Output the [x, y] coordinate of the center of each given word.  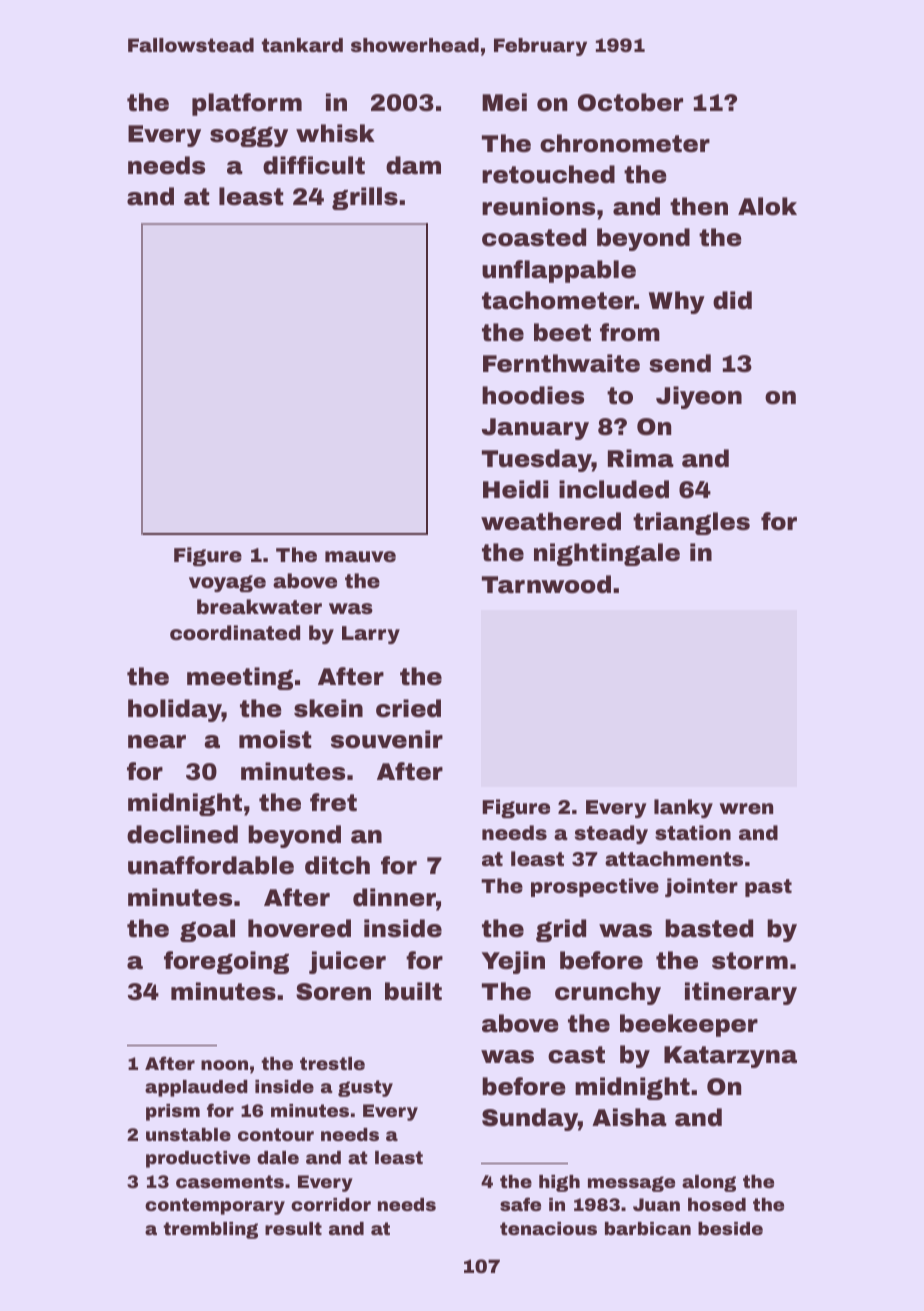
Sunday [530, 1119]
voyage [227, 583]
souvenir [387, 739]
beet [562, 332]
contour [276, 1134]
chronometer [625, 143]
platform [247, 104]
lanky [683, 808]
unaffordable [211, 865]
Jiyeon [699, 397]
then [699, 206]
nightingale [607, 554]
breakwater [259, 606]
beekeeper [689, 1025]
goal [207, 930]
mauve [360, 556]
